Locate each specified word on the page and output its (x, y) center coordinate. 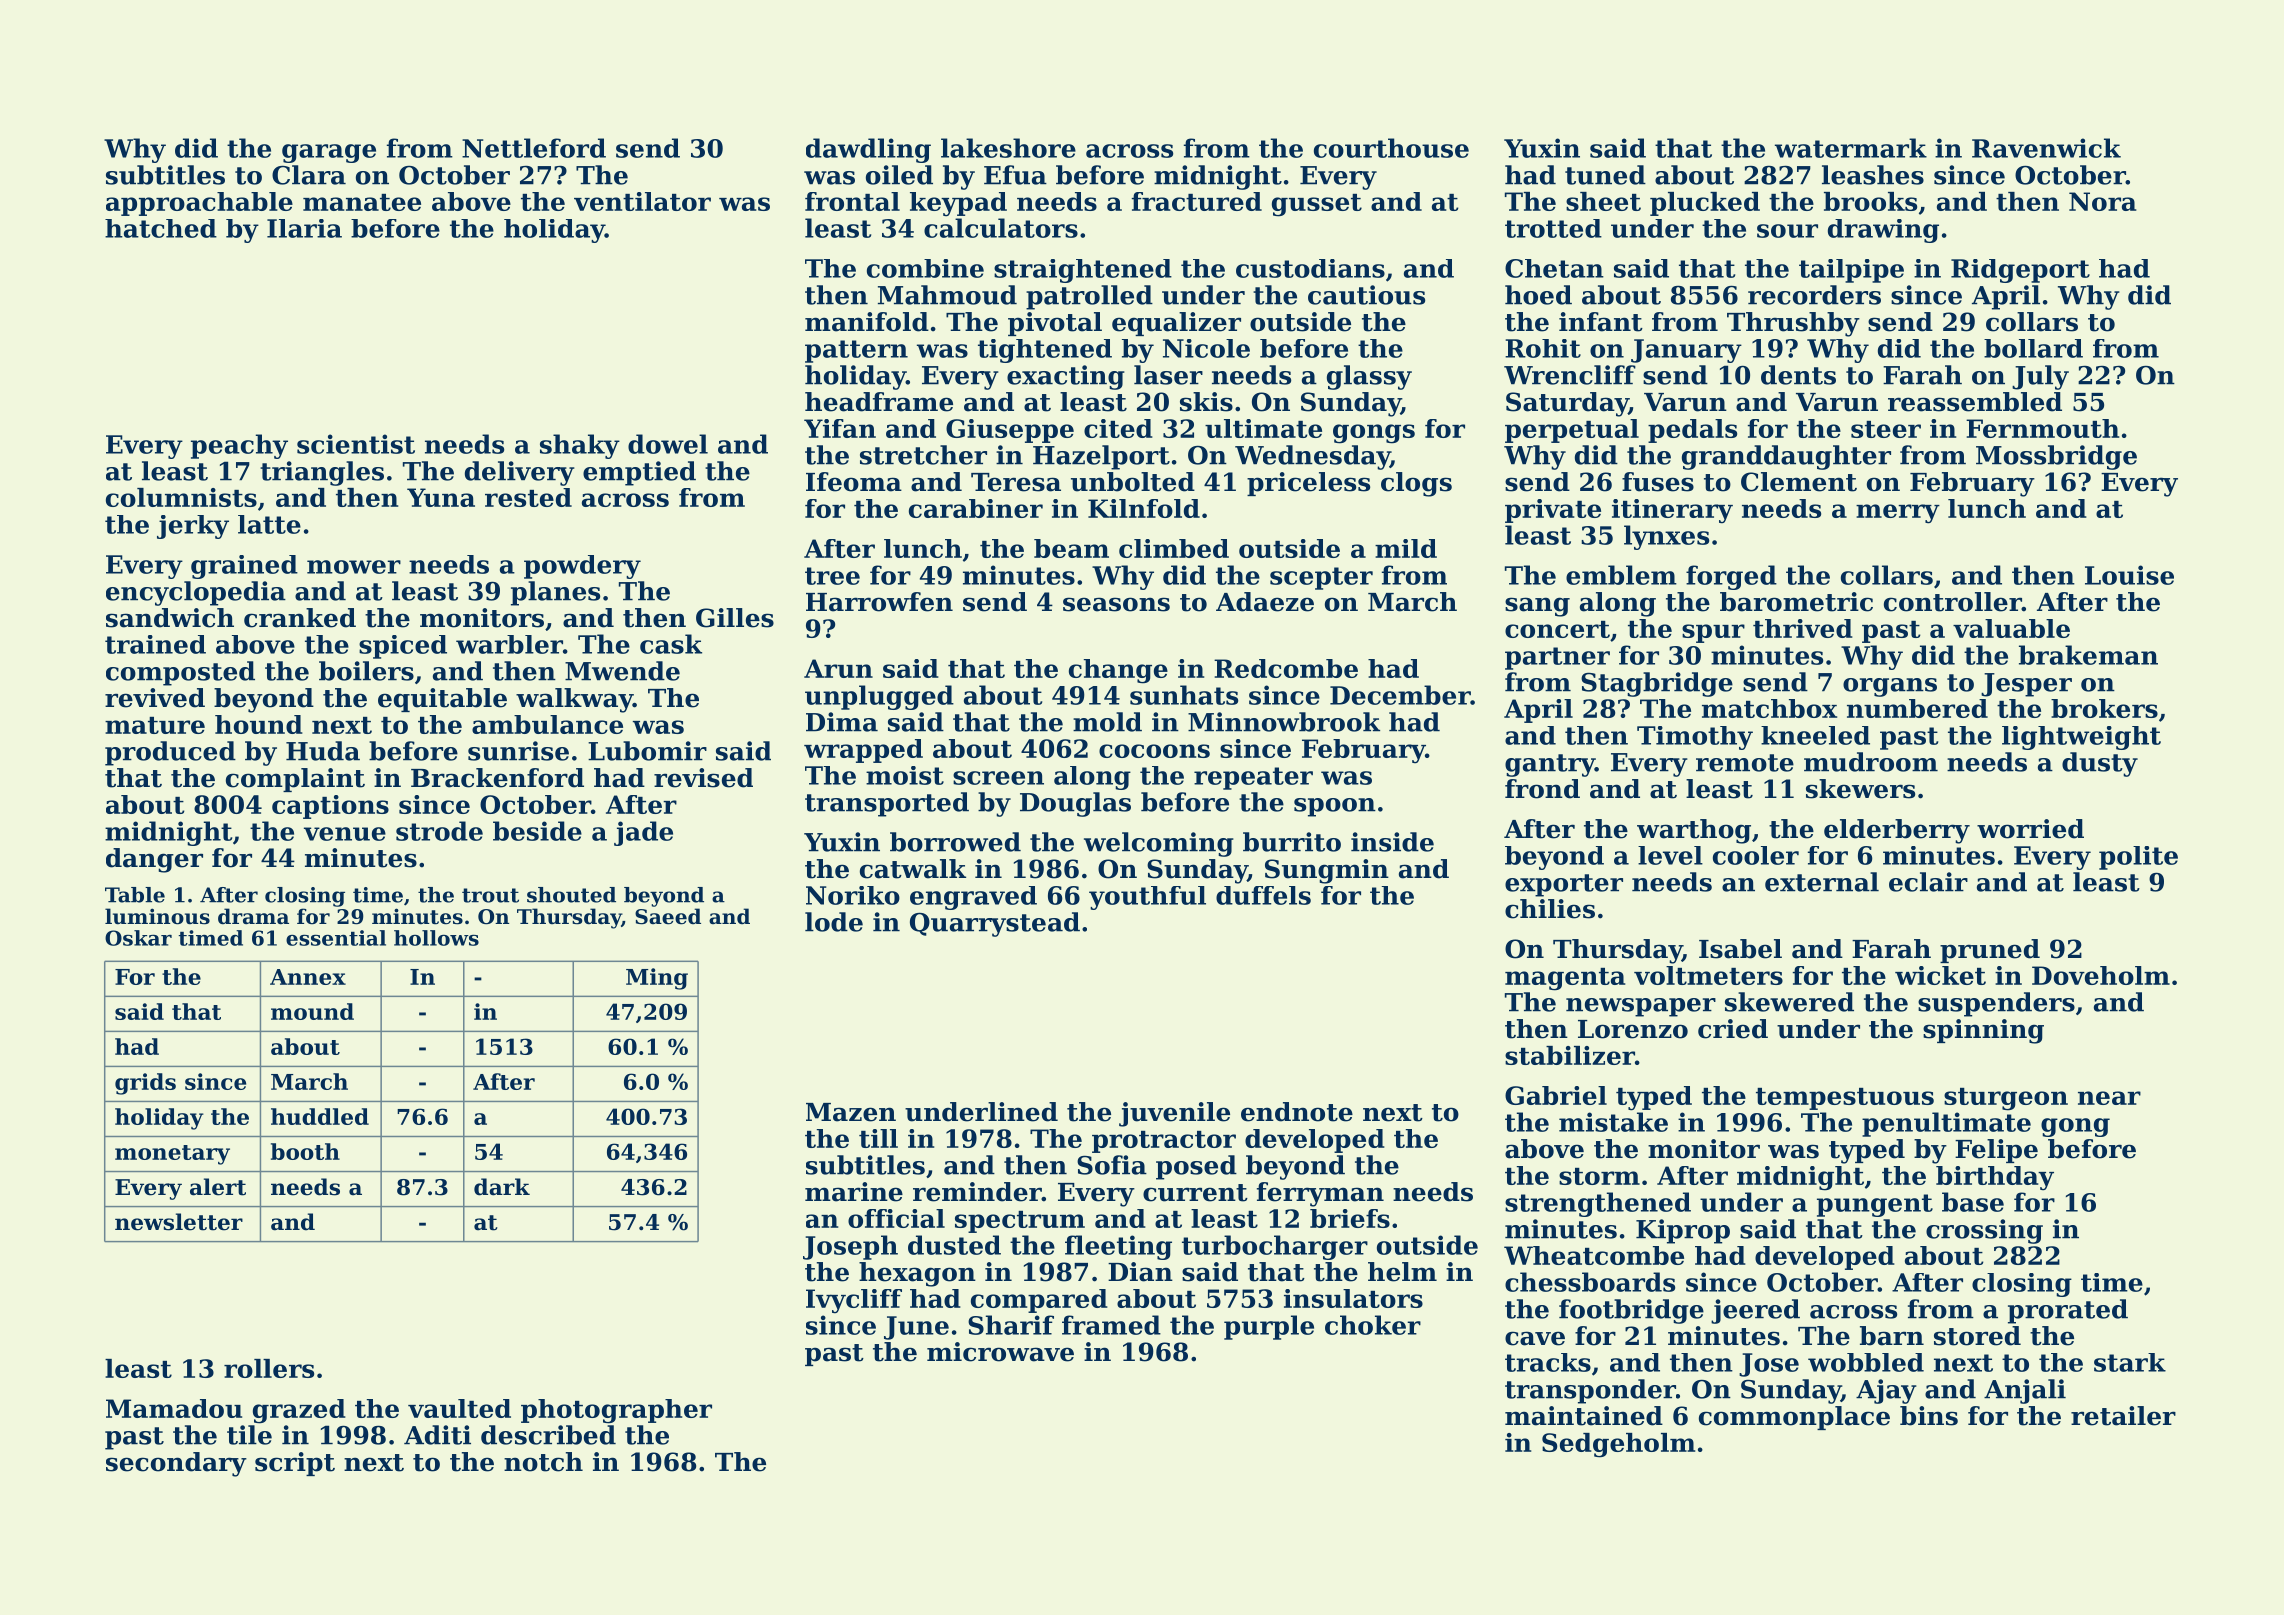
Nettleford (534, 148)
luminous (157, 916)
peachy (239, 446)
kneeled (1815, 735)
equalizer (1176, 324)
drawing (1883, 231)
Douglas (1075, 804)
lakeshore (1008, 148)
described (548, 1435)
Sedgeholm (1618, 1445)
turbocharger (1275, 1247)
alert (218, 1187)
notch (543, 1462)
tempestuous (1845, 1099)
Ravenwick (2046, 148)
